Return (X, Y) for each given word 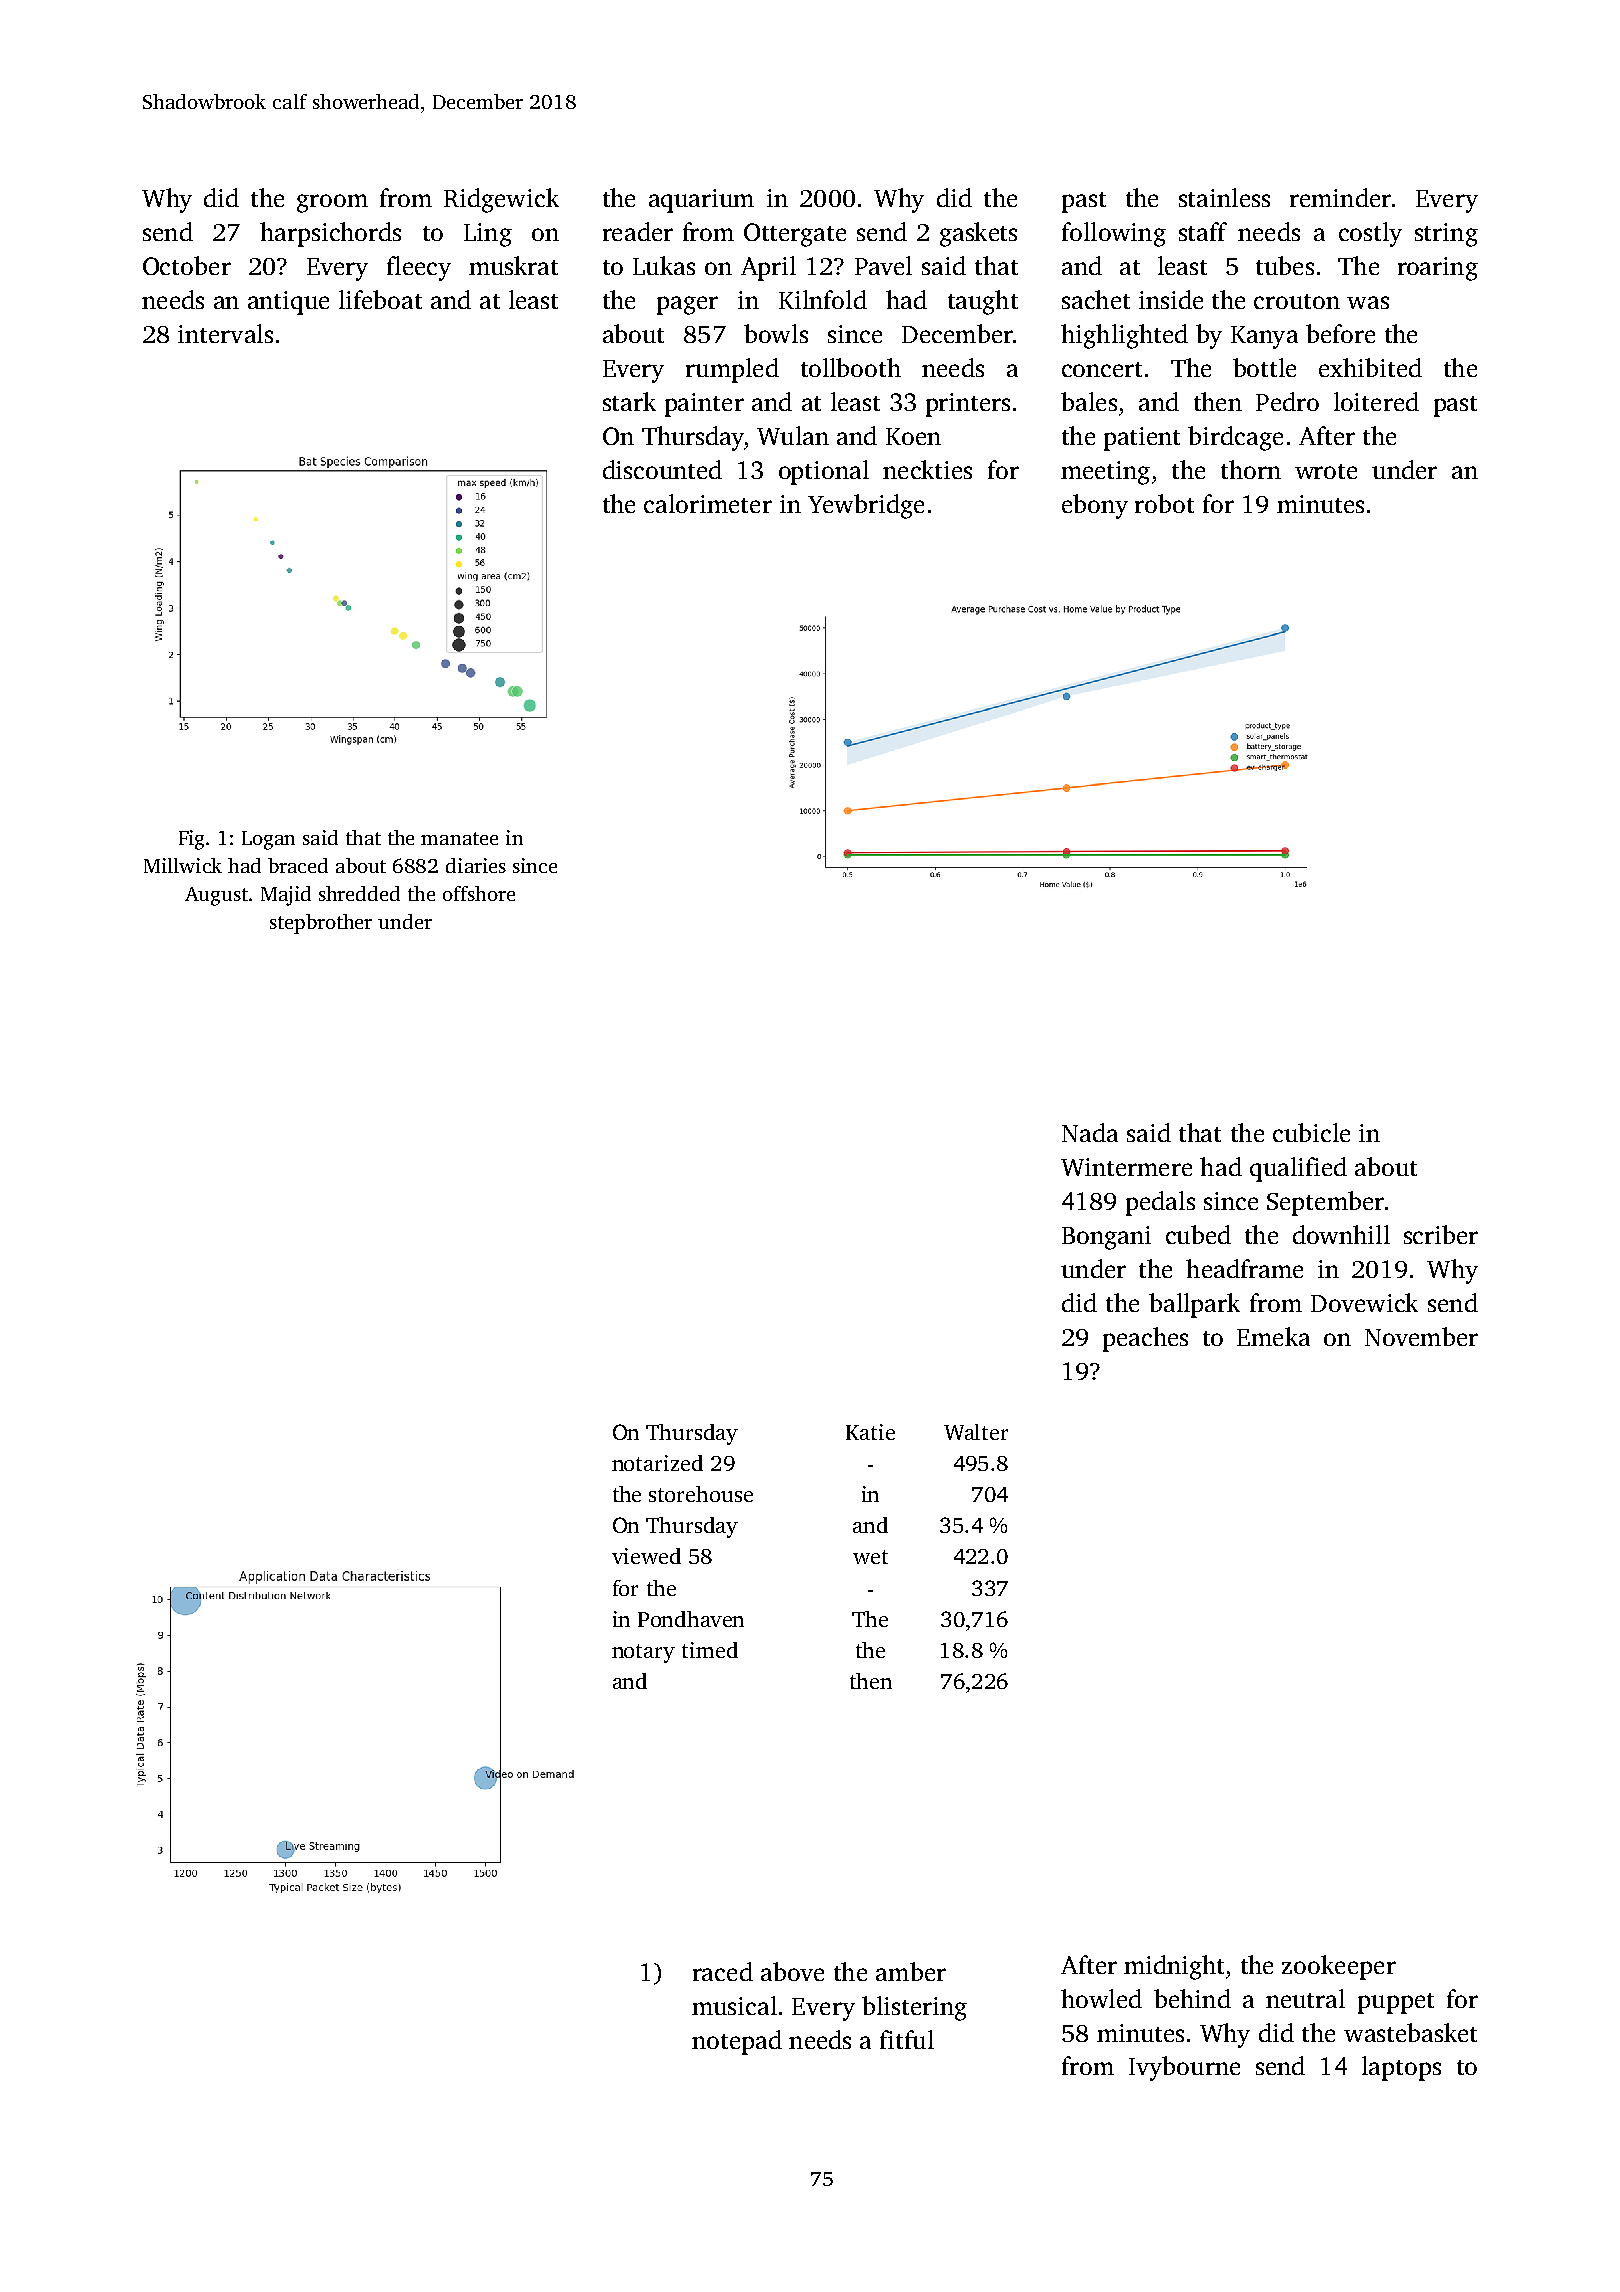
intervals (225, 333)
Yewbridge (866, 506)
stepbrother (321, 924)
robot (1164, 503)
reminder (1340, 197)
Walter (976, 1432)
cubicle (1311, 1132)
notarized (657, 1463)
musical (734, 2005)
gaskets (978, 234)
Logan (268, 840)
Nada (1090, 1132)
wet (870, 1557)
